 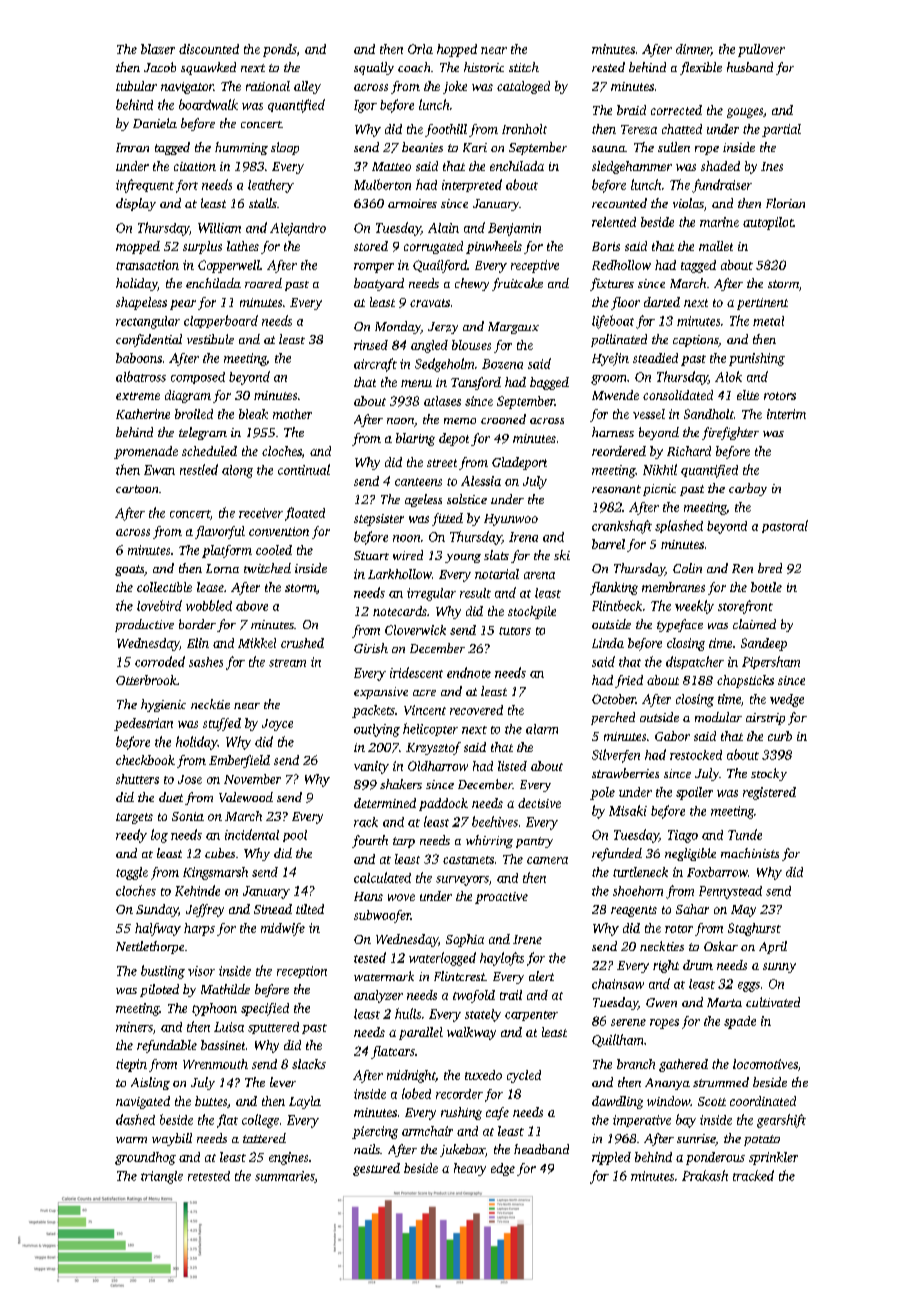 I want to click on iridescent, so click(x=416, y=672).
